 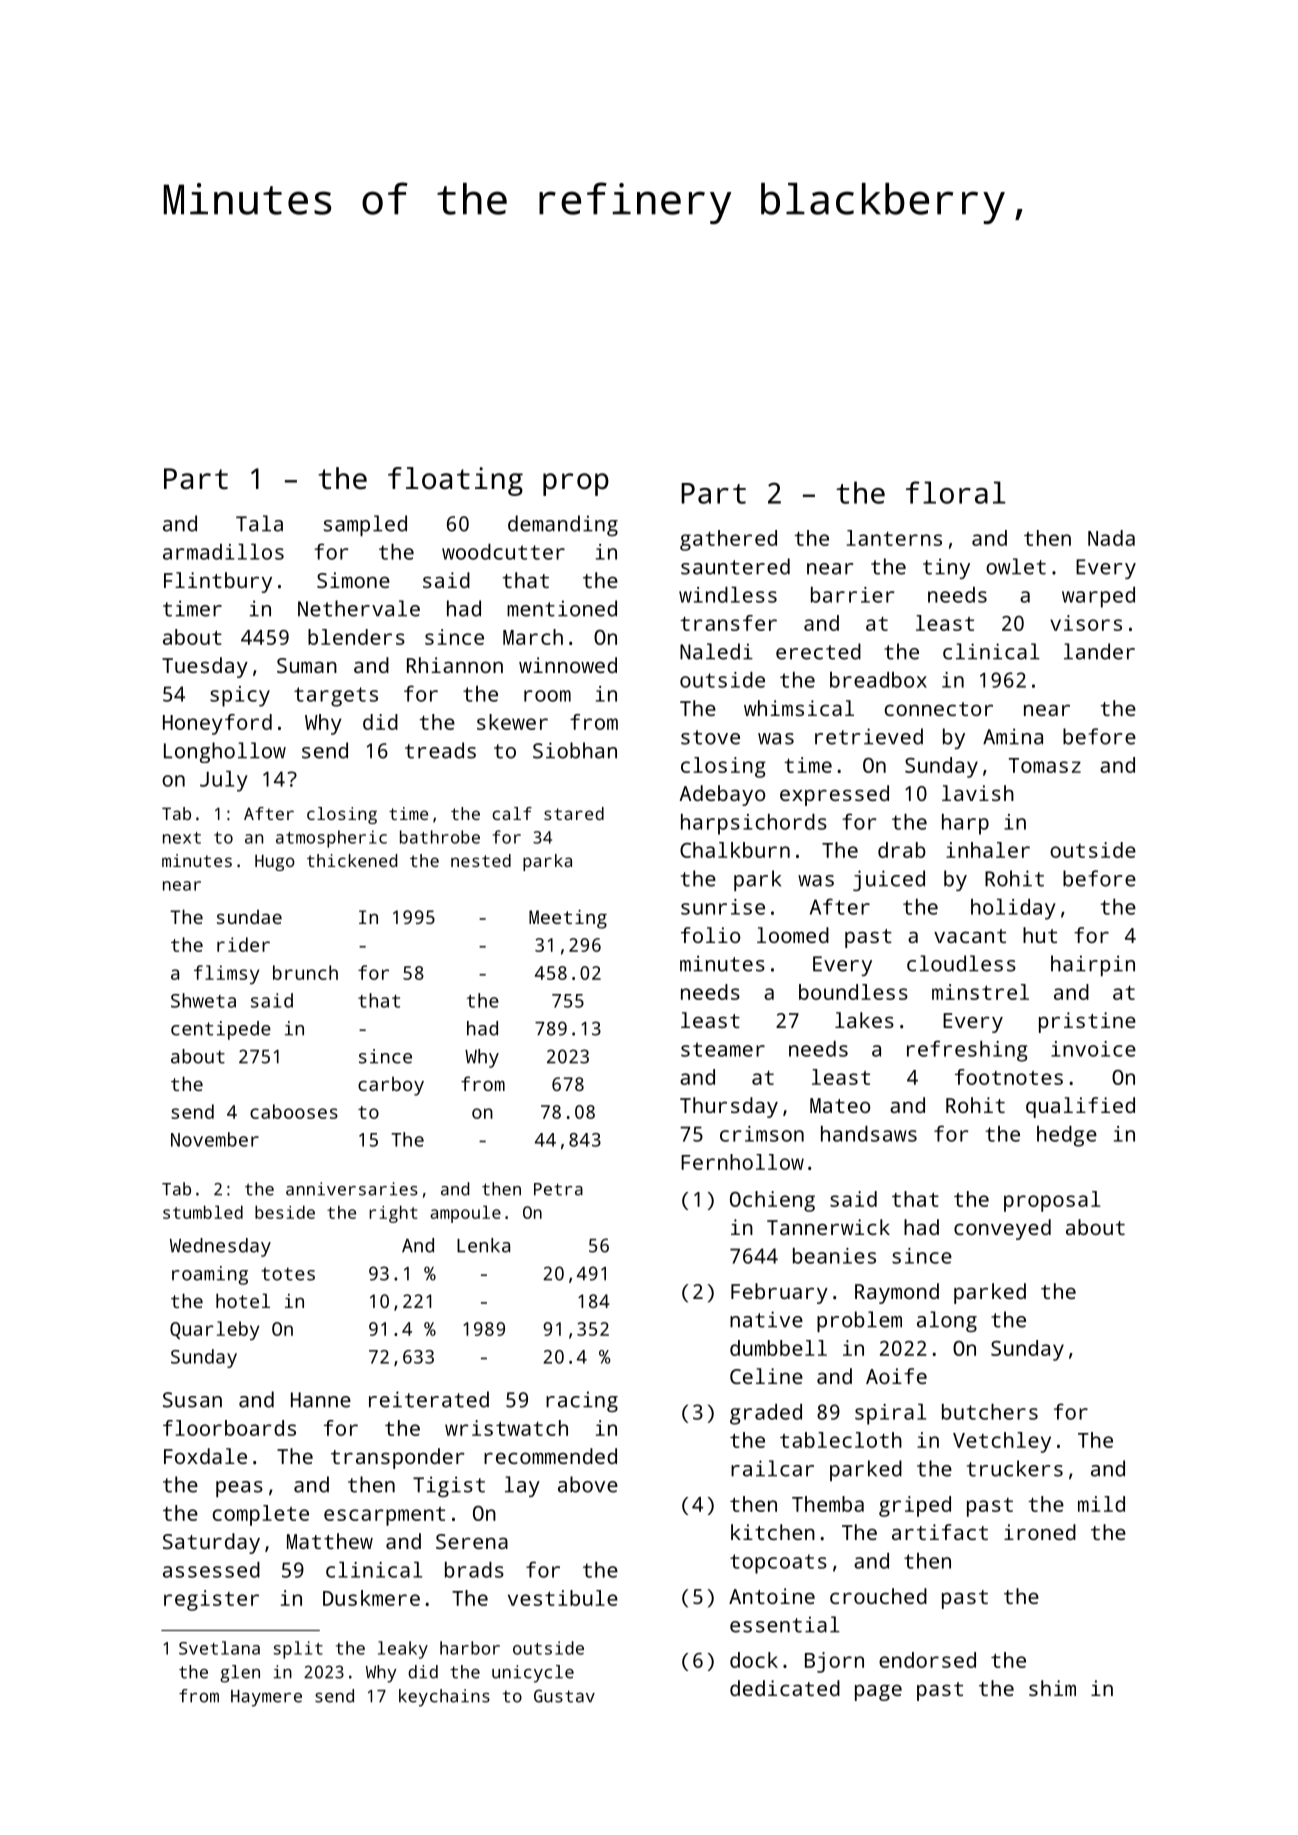 What do you see at coordinates (1067, 1136) in the screenshot?
I see `hedge` at bounding box center [1067, 1136].
